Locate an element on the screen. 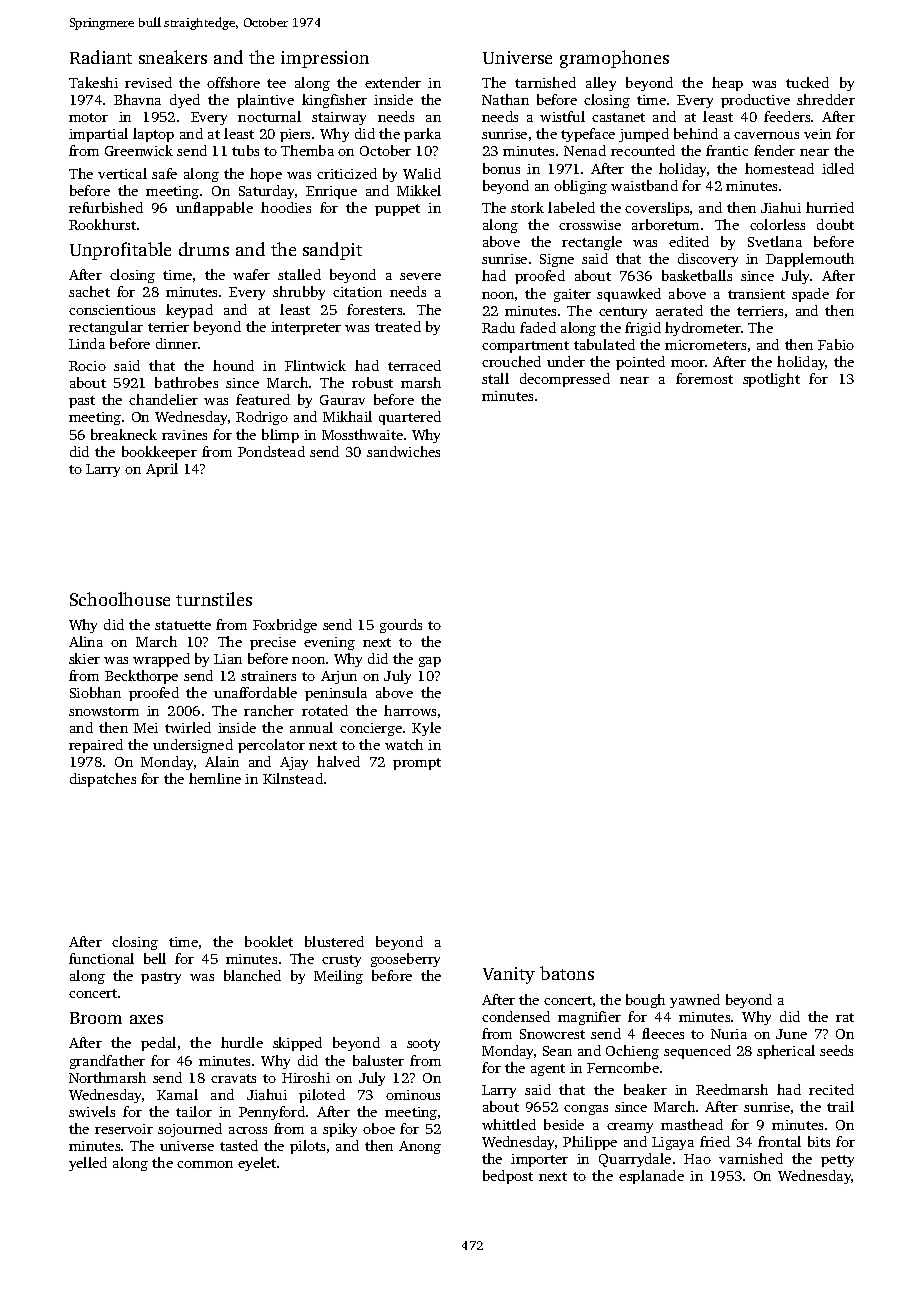  common is located at coordinates (205, 1164).
